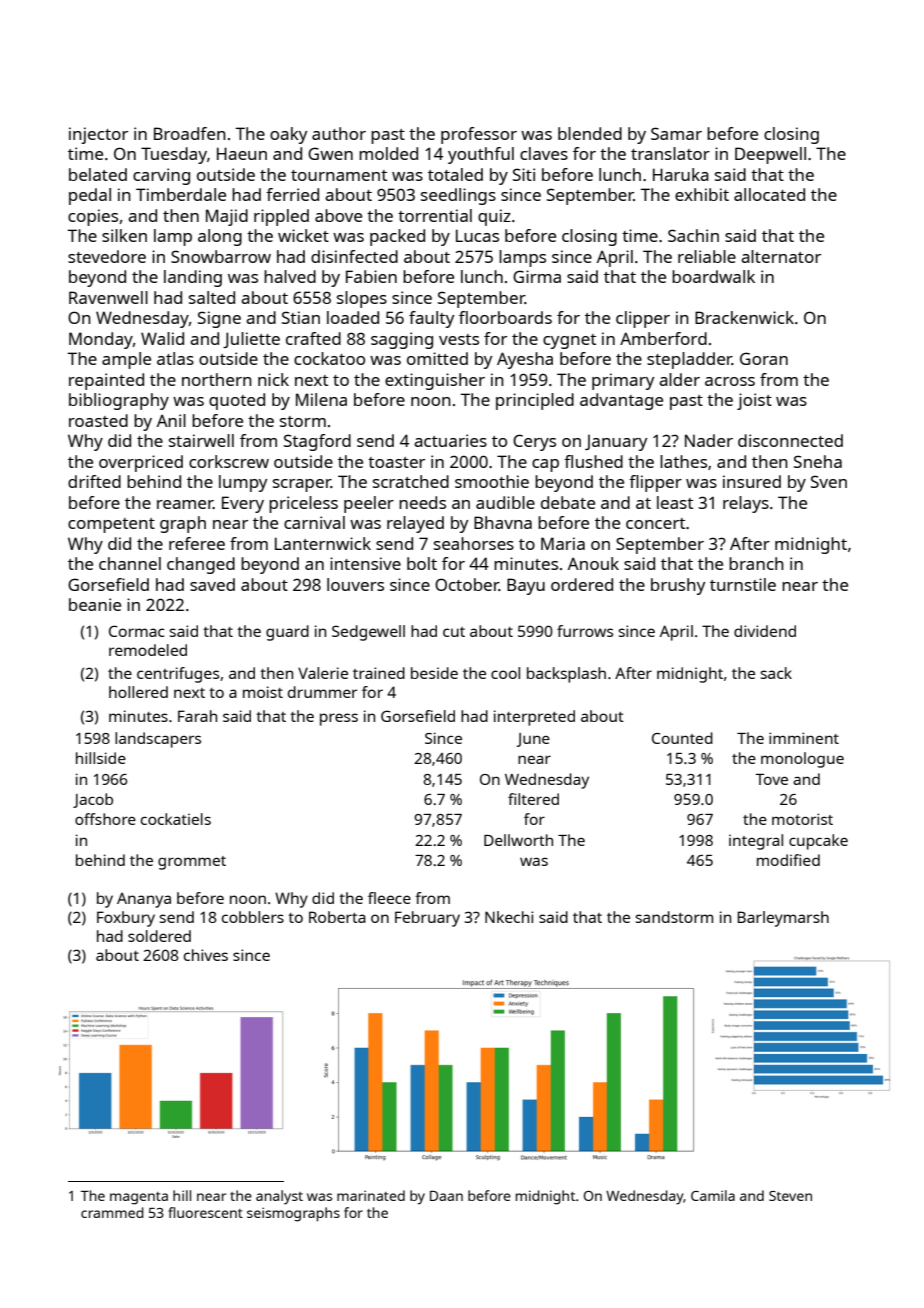  What do you see at coordinates (676, 133) in the screenshot?
I see `Samar` at bounding box center [676, 133].
